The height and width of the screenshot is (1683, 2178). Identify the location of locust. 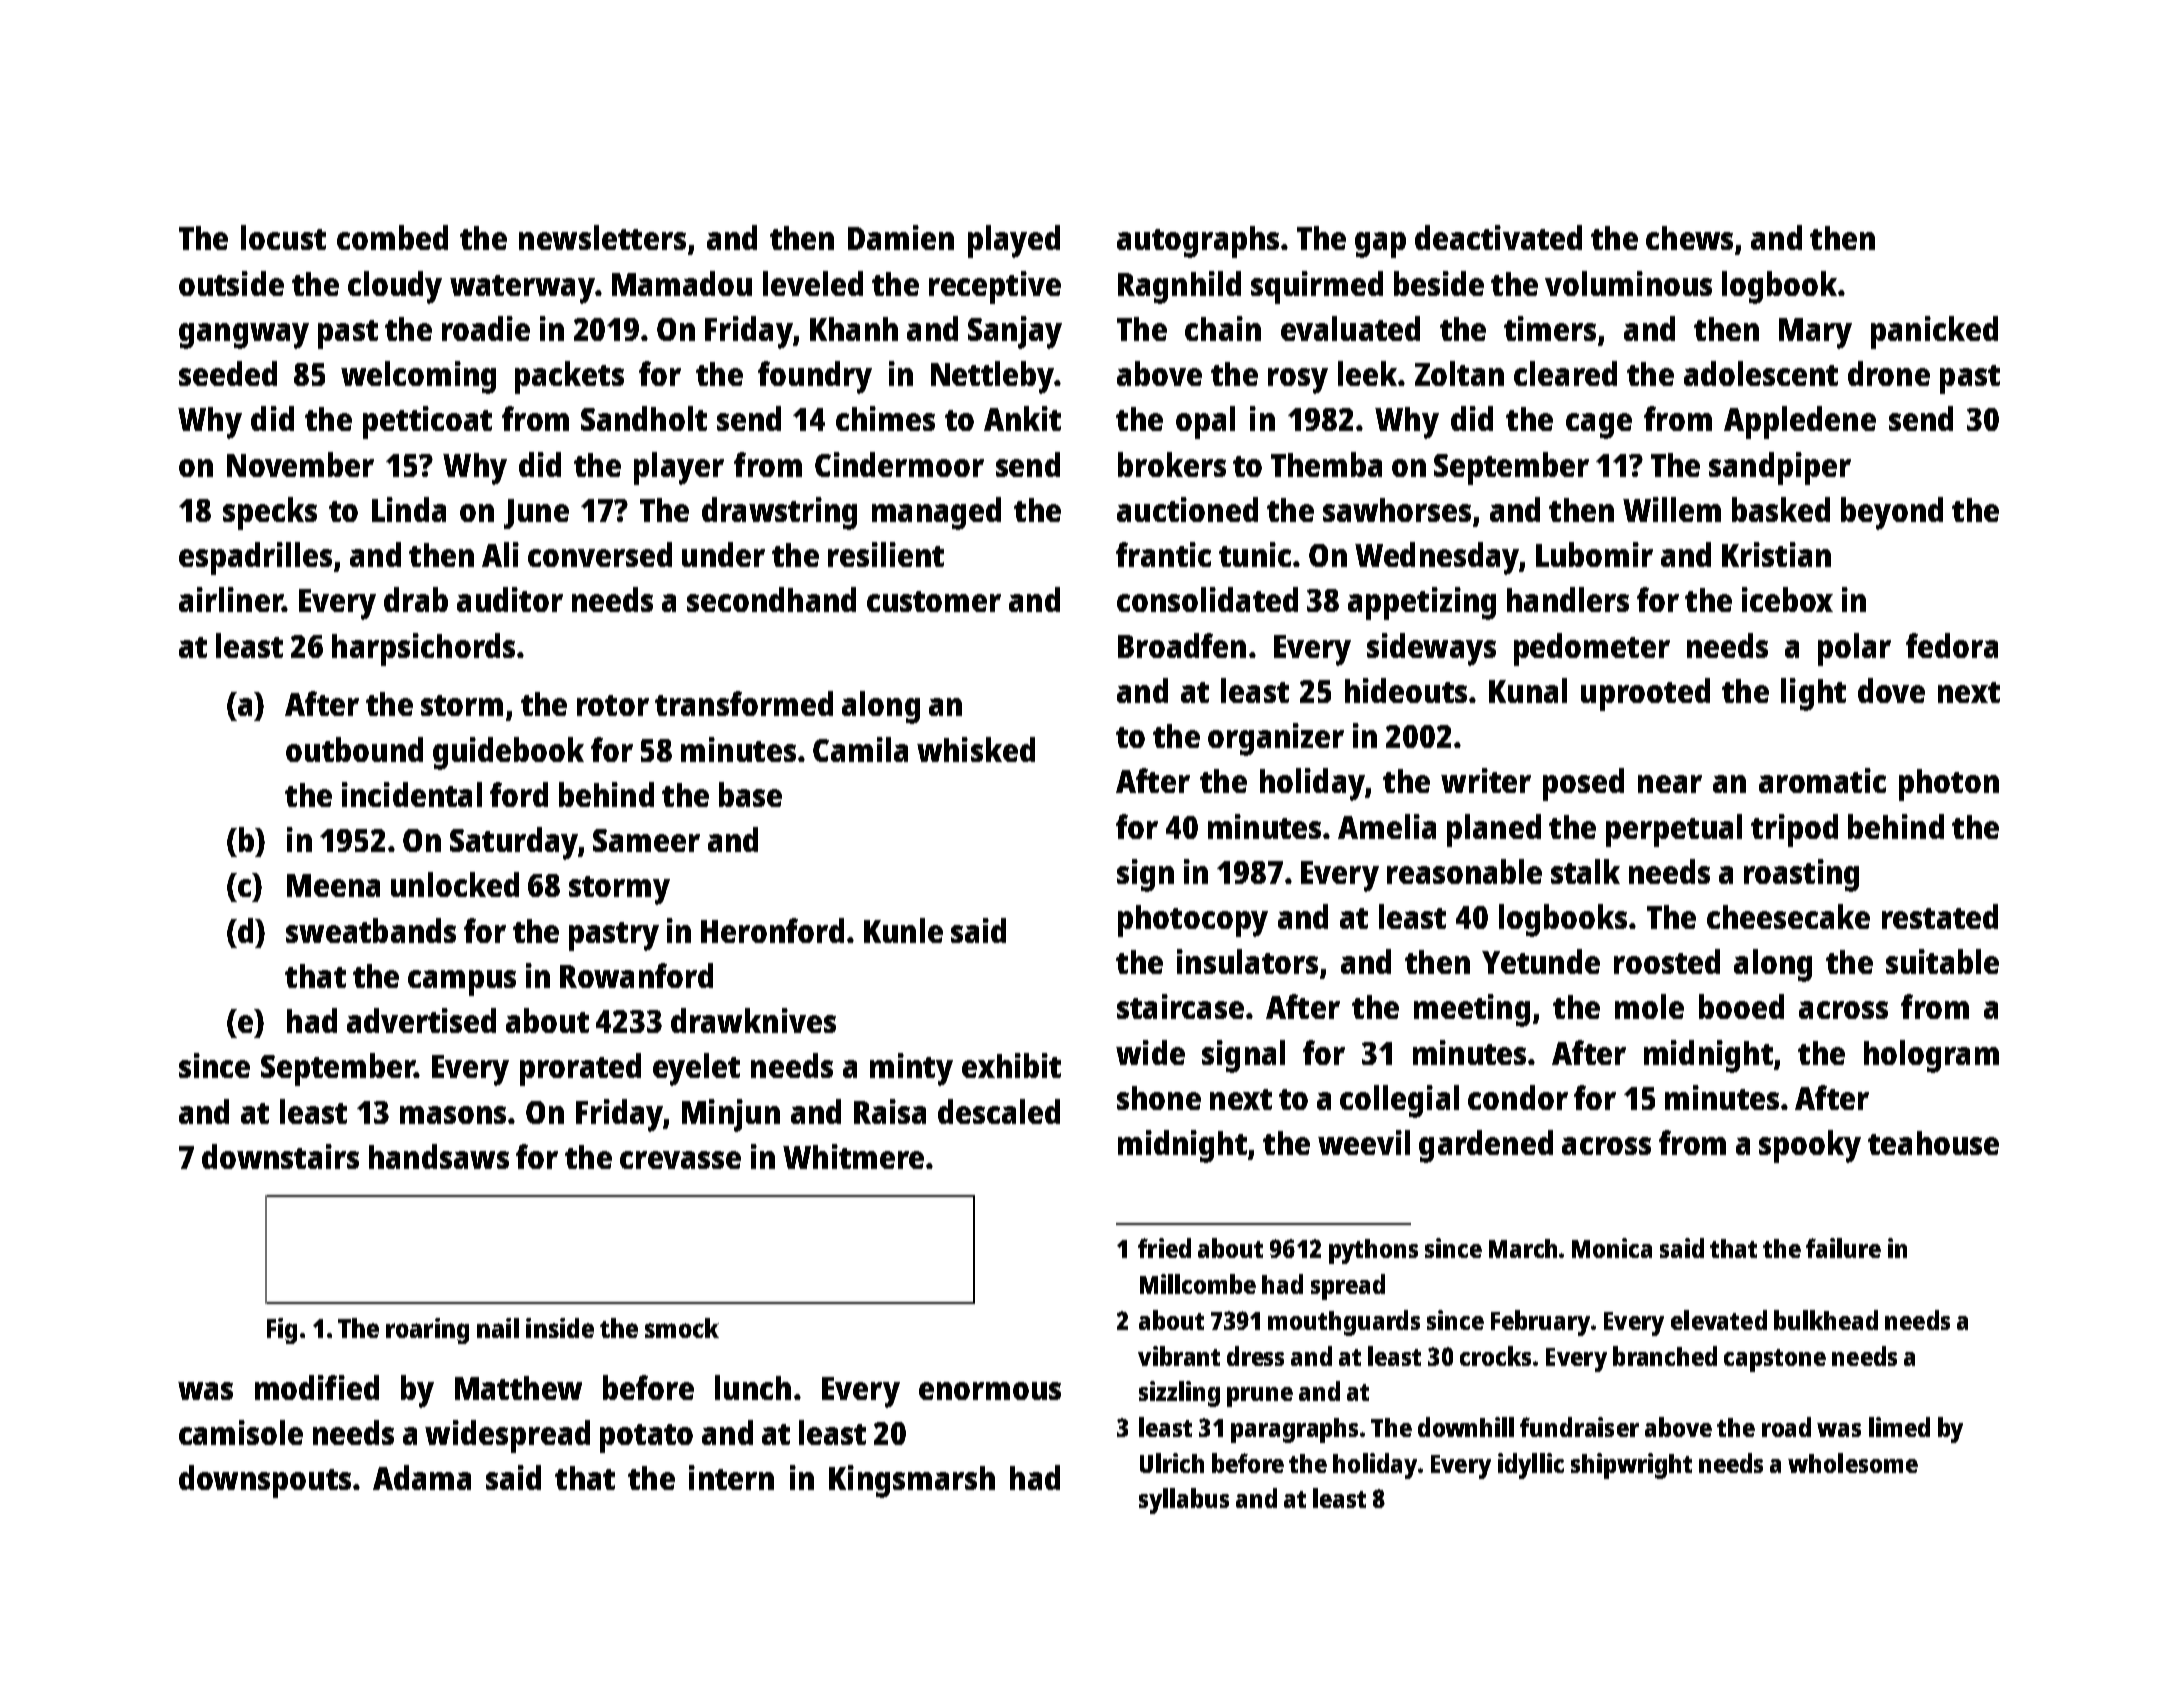
(283, 237).
